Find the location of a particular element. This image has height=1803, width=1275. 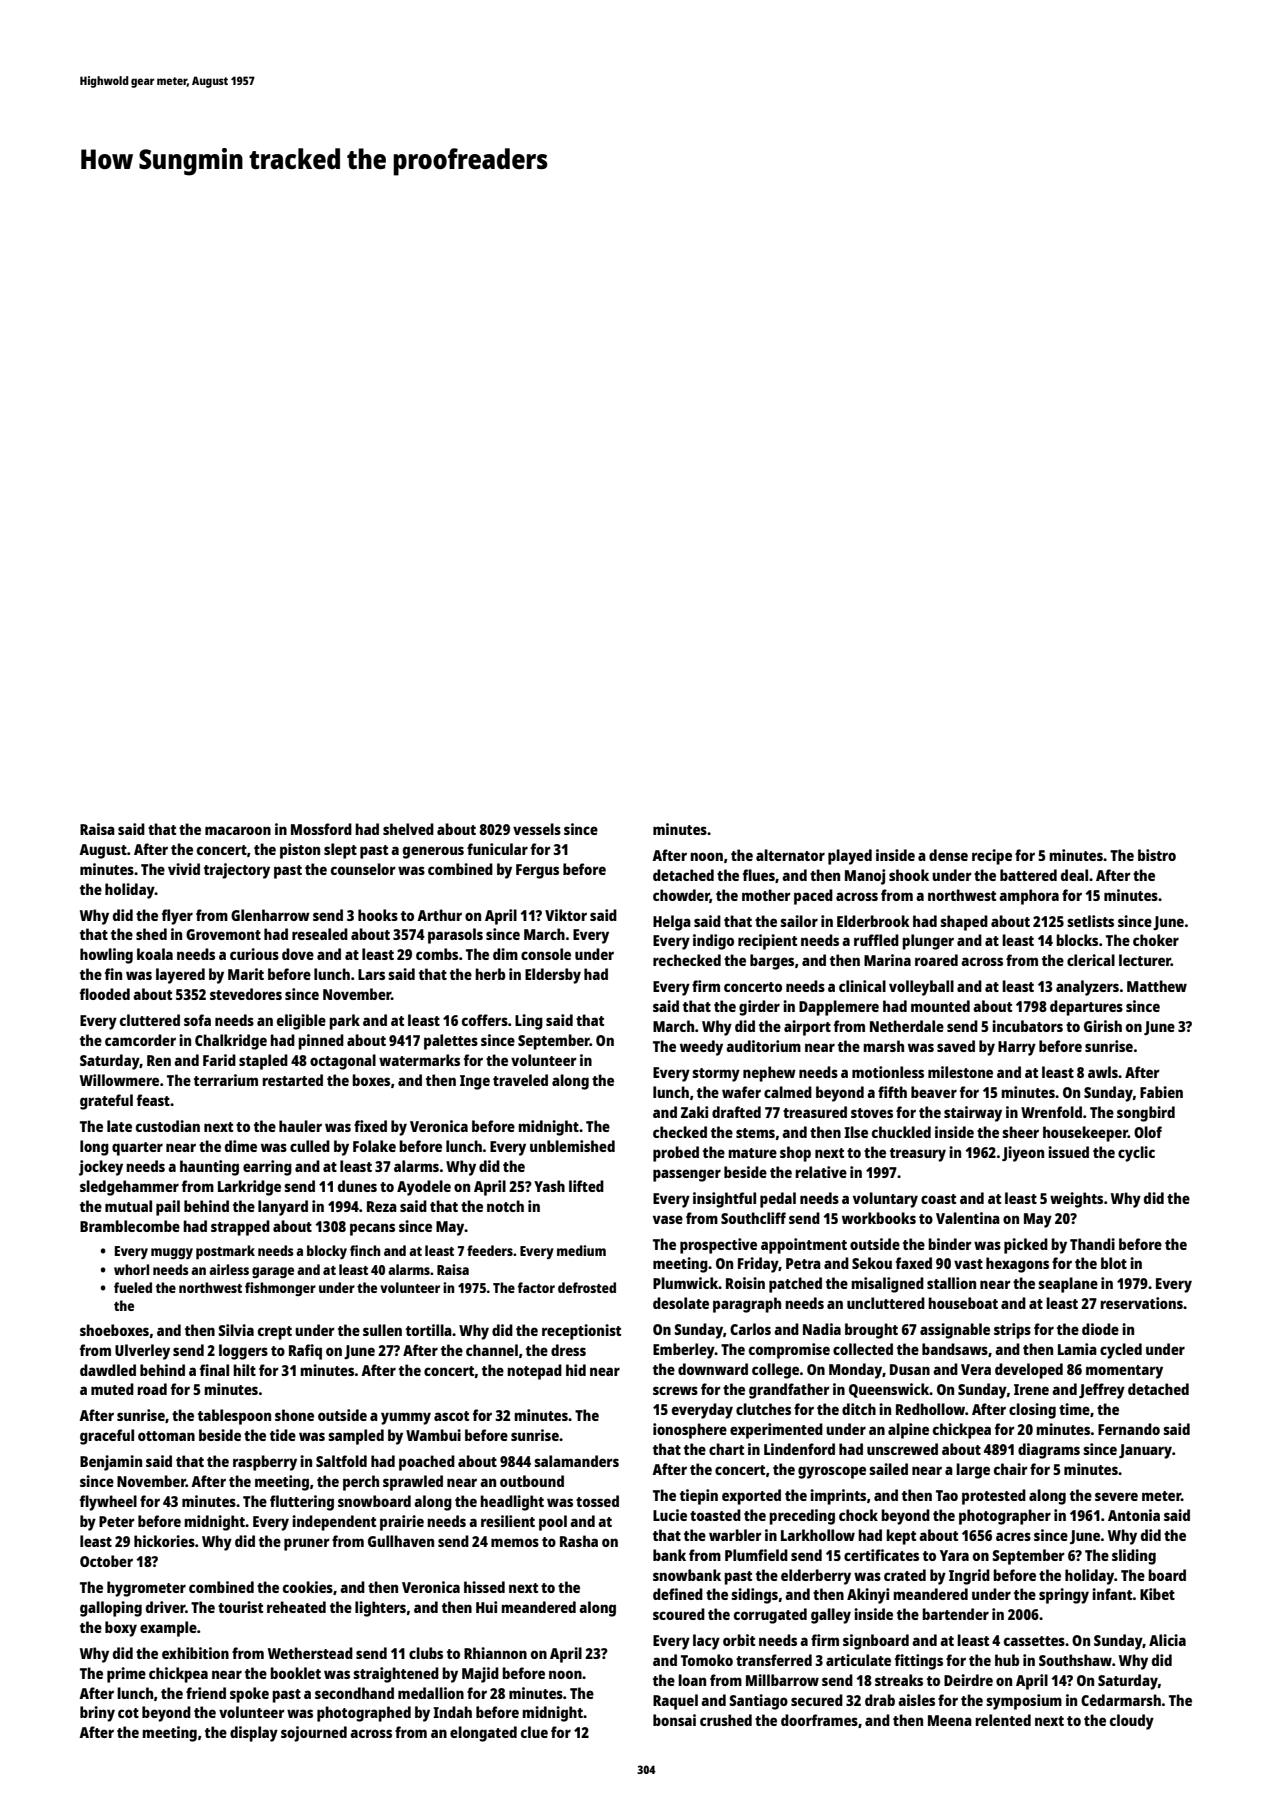

Yash is located at coordinates (549, 1186).
